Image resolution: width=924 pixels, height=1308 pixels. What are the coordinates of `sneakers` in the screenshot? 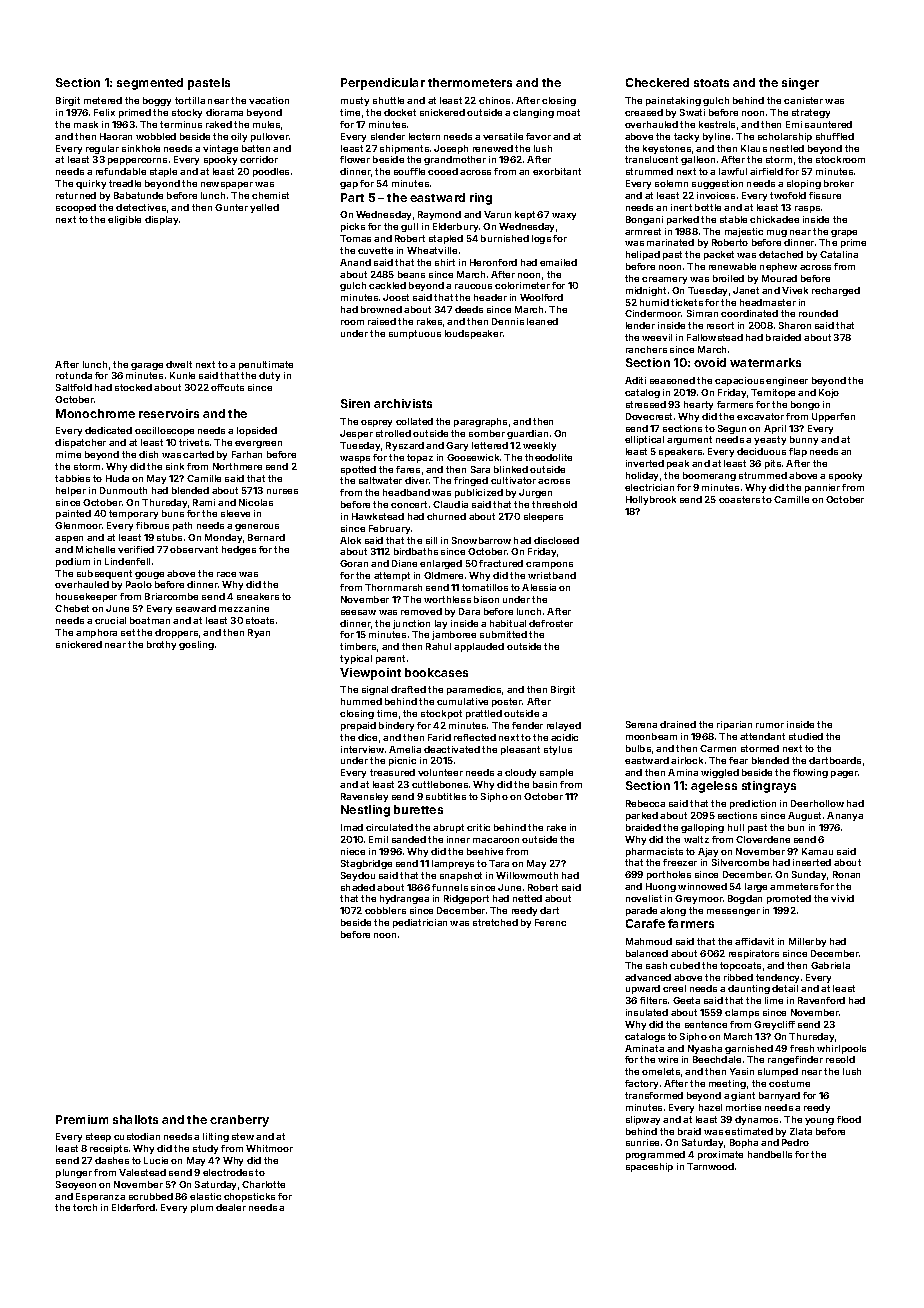 It's located at (258, 596).
